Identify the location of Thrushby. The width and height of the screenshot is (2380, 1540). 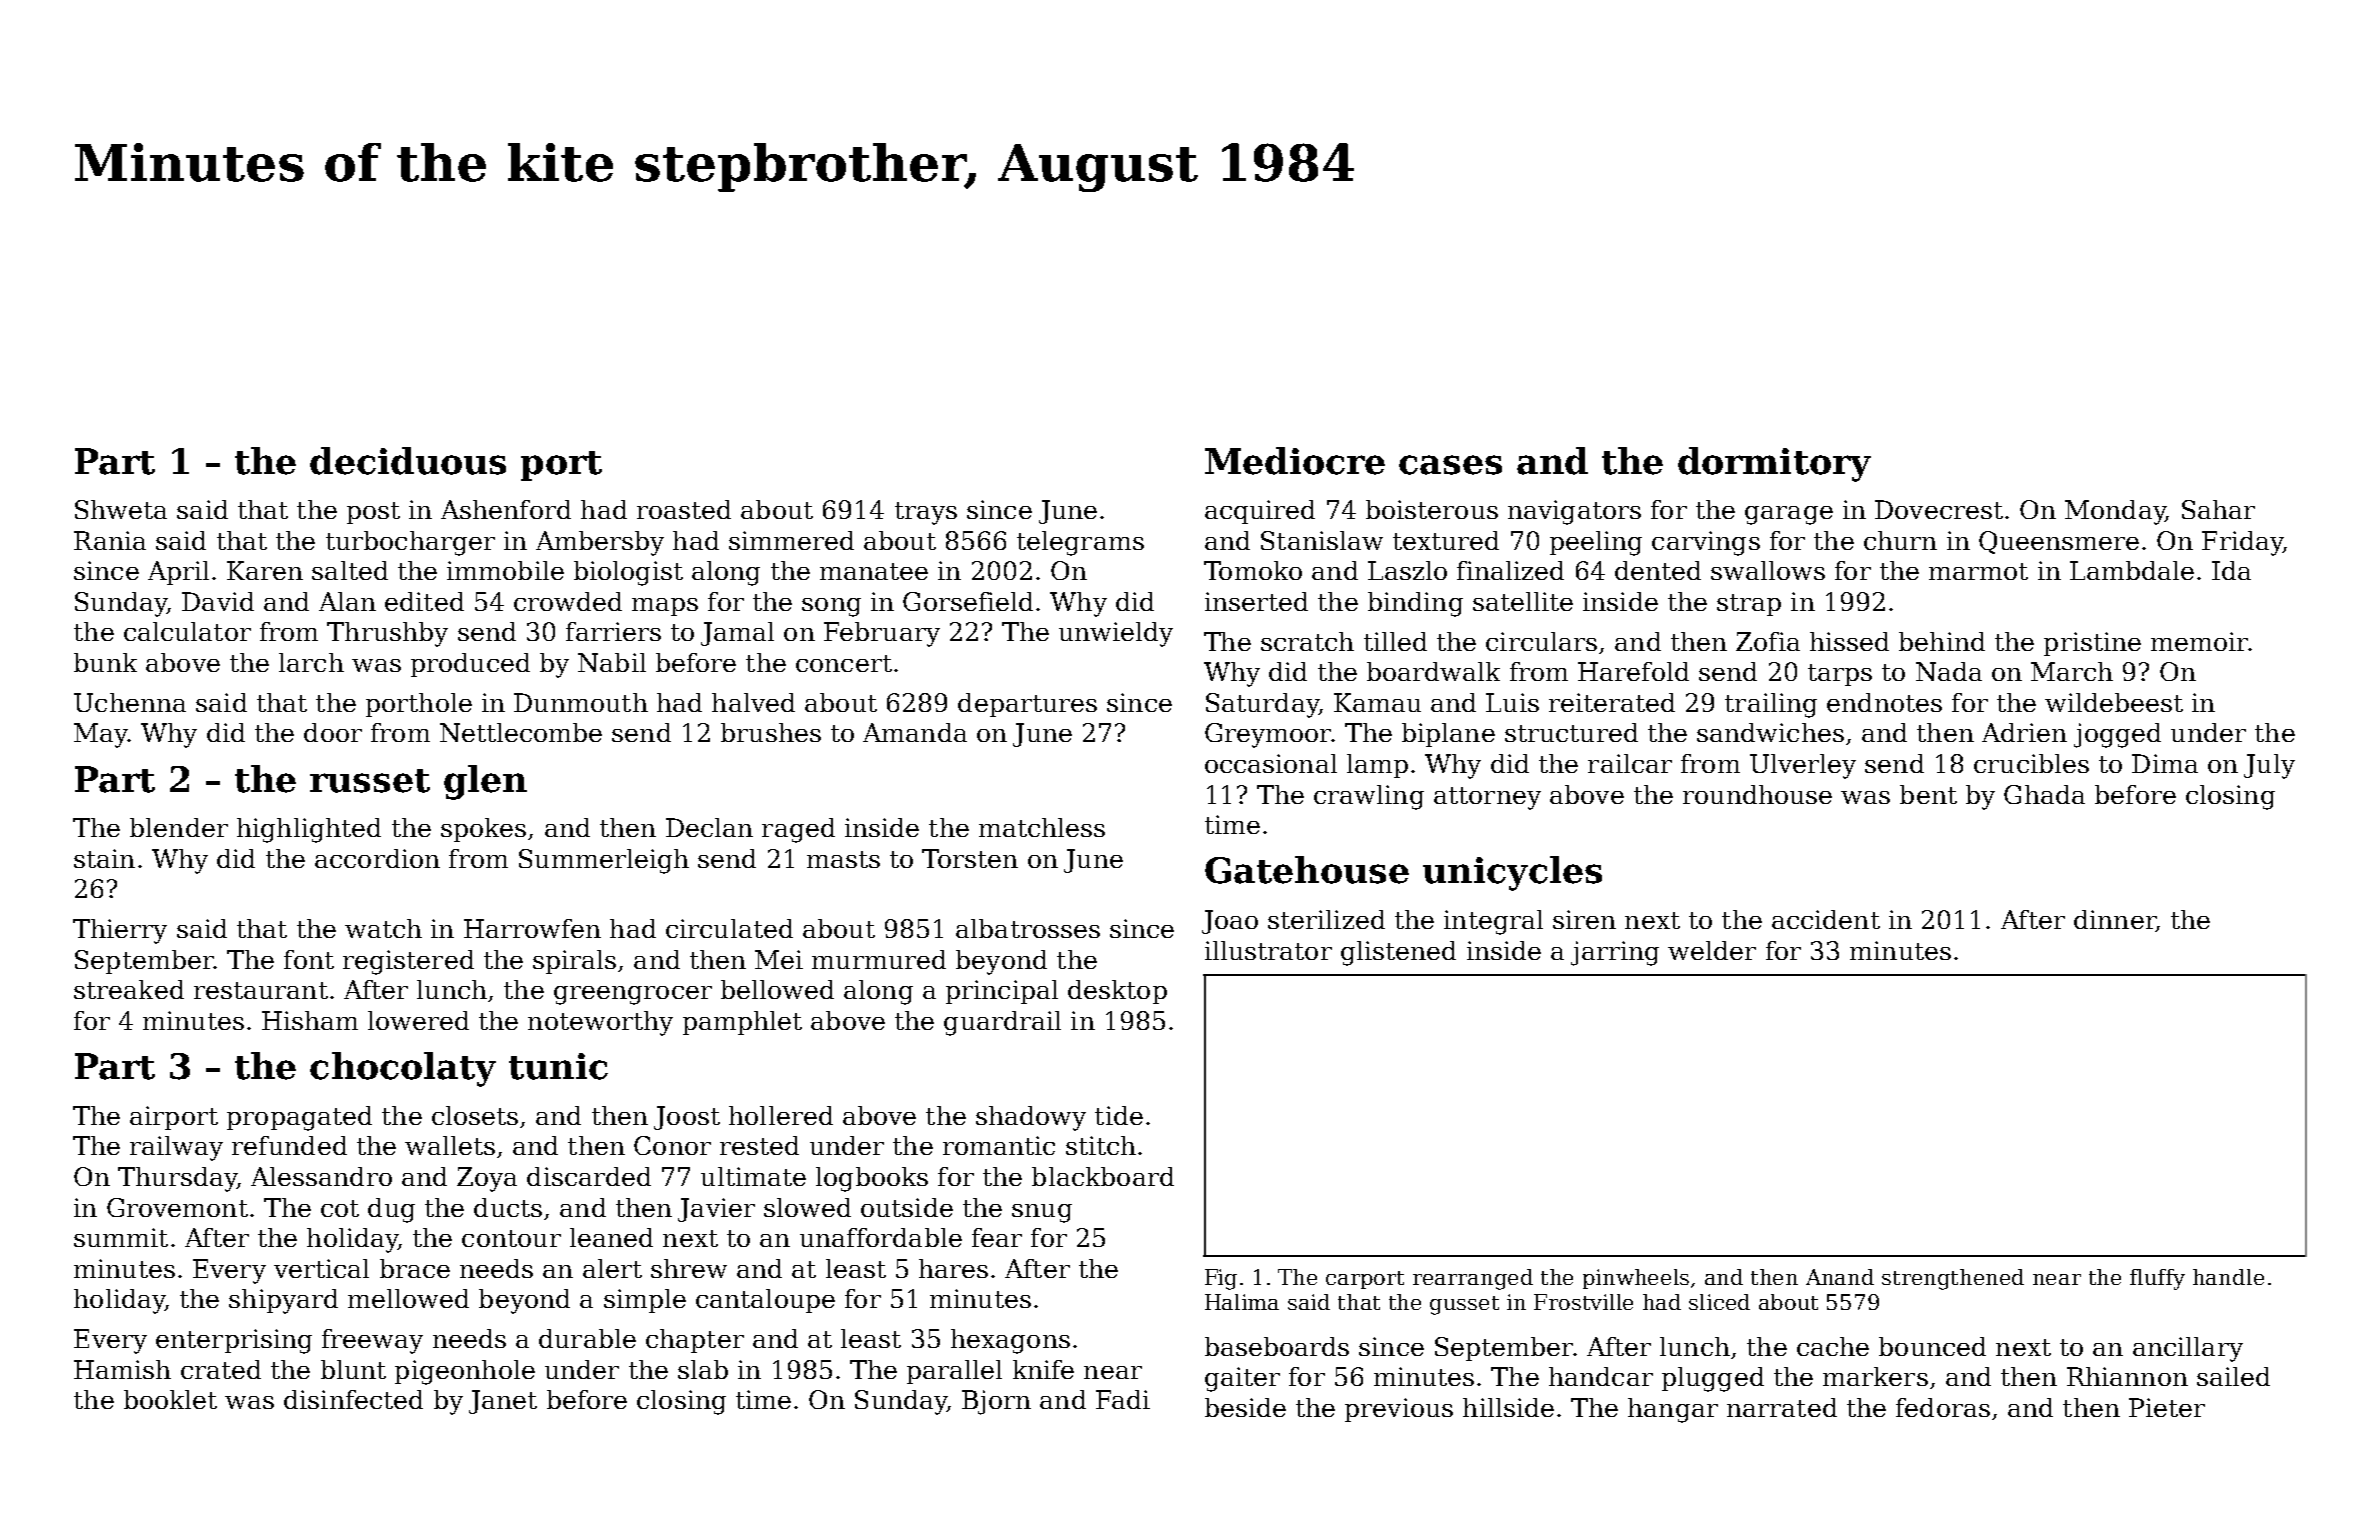
(387, 634).
